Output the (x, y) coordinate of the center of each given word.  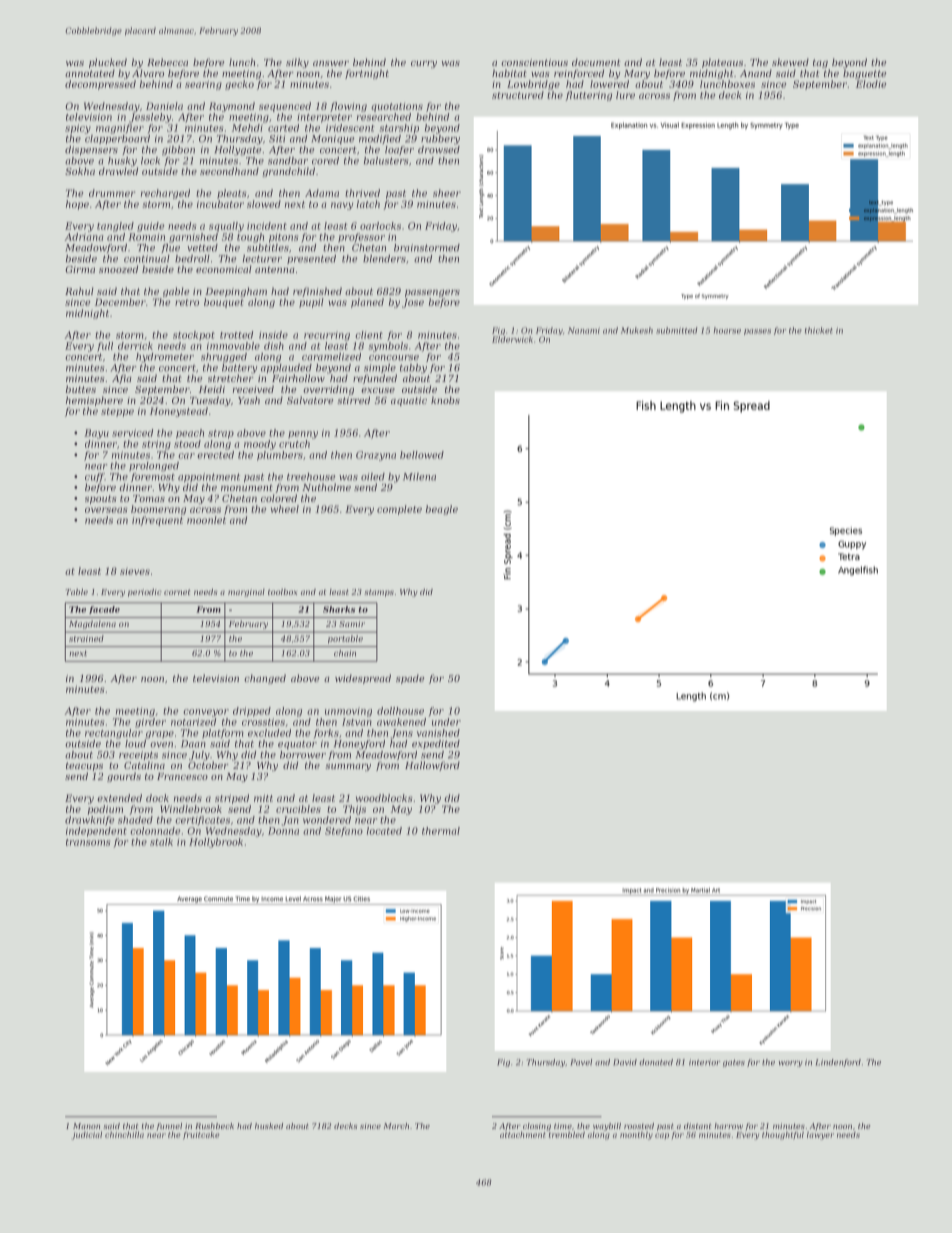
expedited (436, 744)
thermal (441, 831)
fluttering (588, 96)
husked (269, 1126)
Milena (419, 477)
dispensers (91, 150)
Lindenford (838, 1063)
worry (791, 1064)
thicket (819, 330)
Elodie (871, 84)
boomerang (158, 510)
